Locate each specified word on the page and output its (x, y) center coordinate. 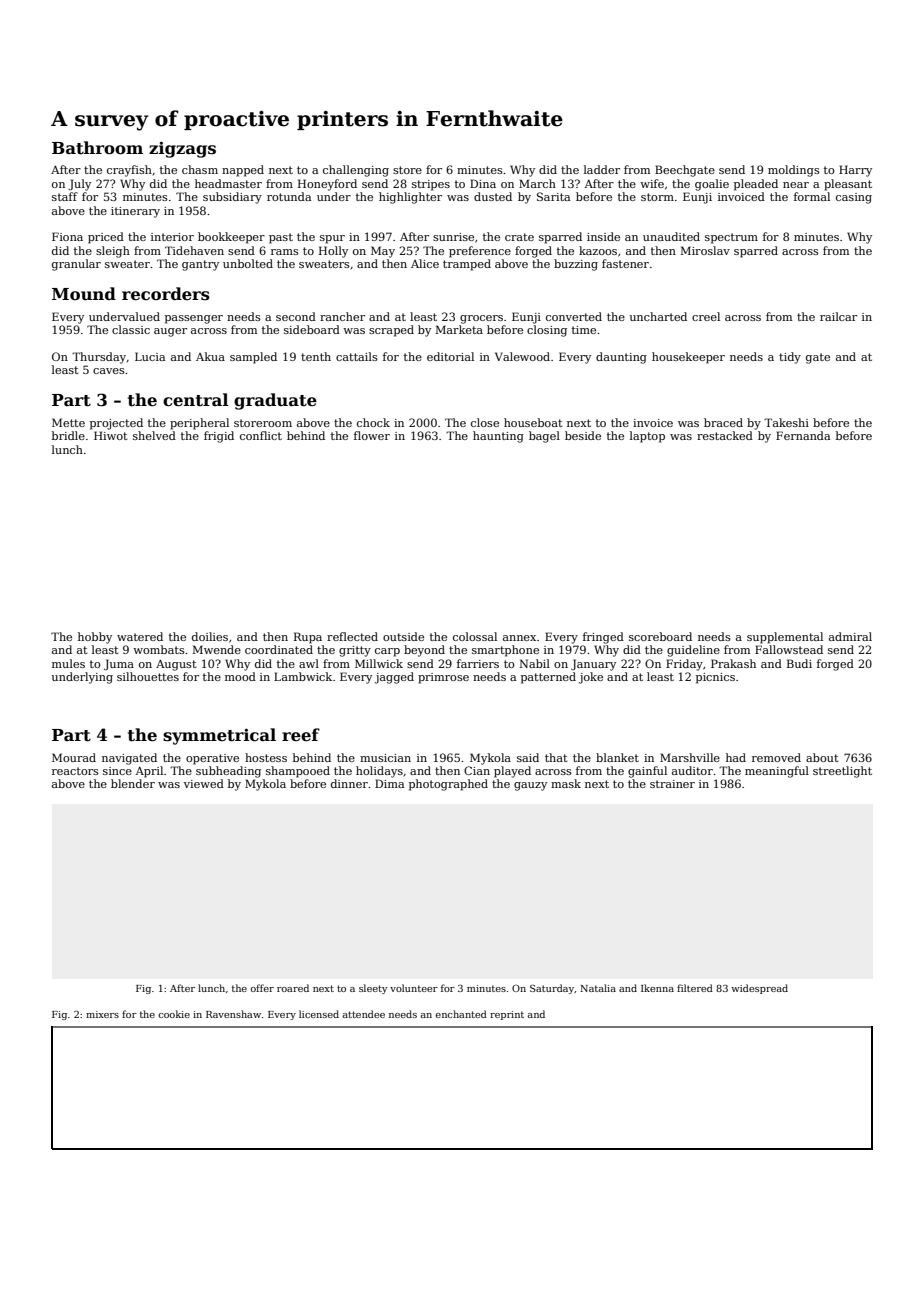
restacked (725, 435)
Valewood (522, 356)
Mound (84, 293)
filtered (695, 988)
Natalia (598, 988)
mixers (102, 1014)
